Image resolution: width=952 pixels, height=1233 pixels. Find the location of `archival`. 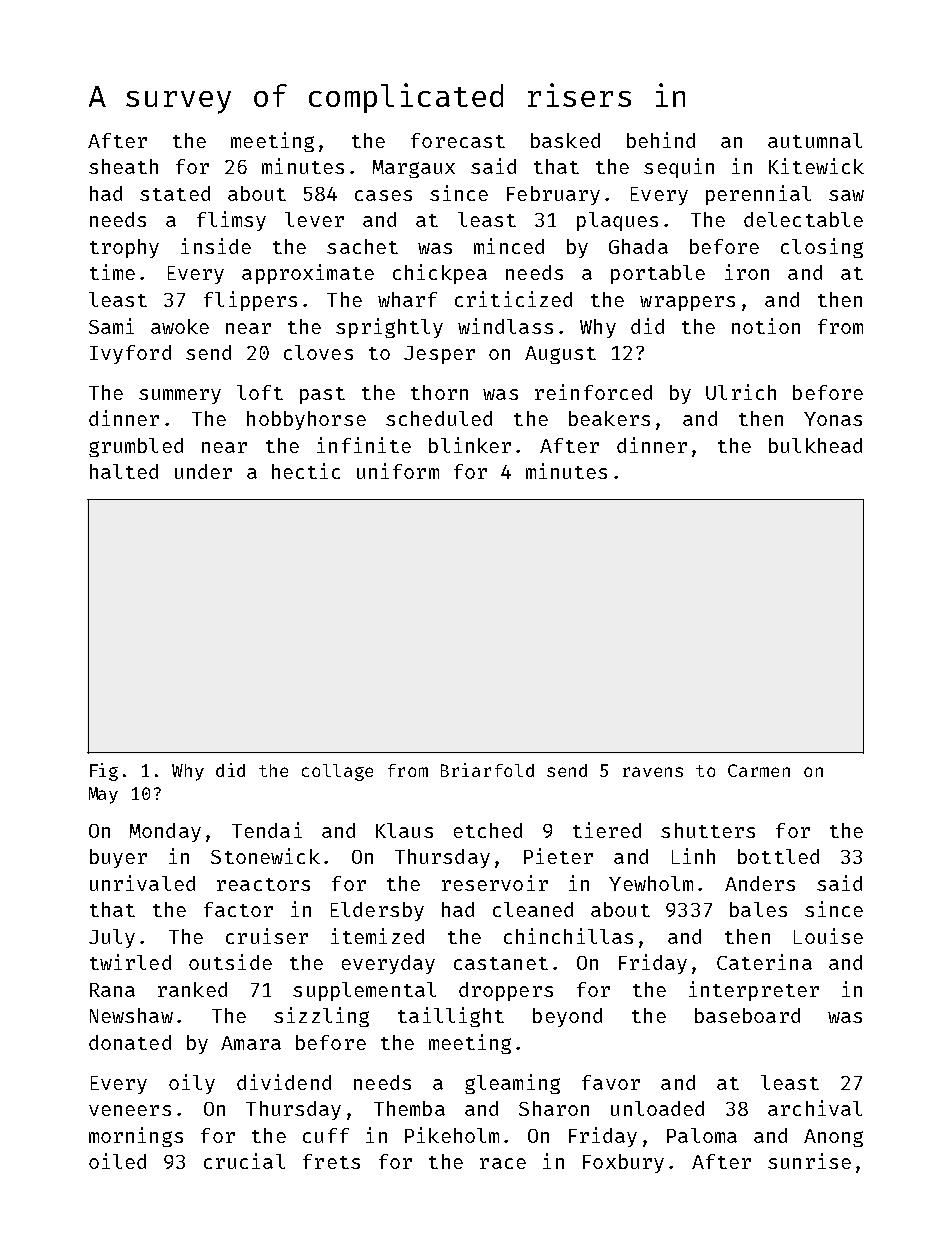

archival is located at coordinates (815, 1108).
